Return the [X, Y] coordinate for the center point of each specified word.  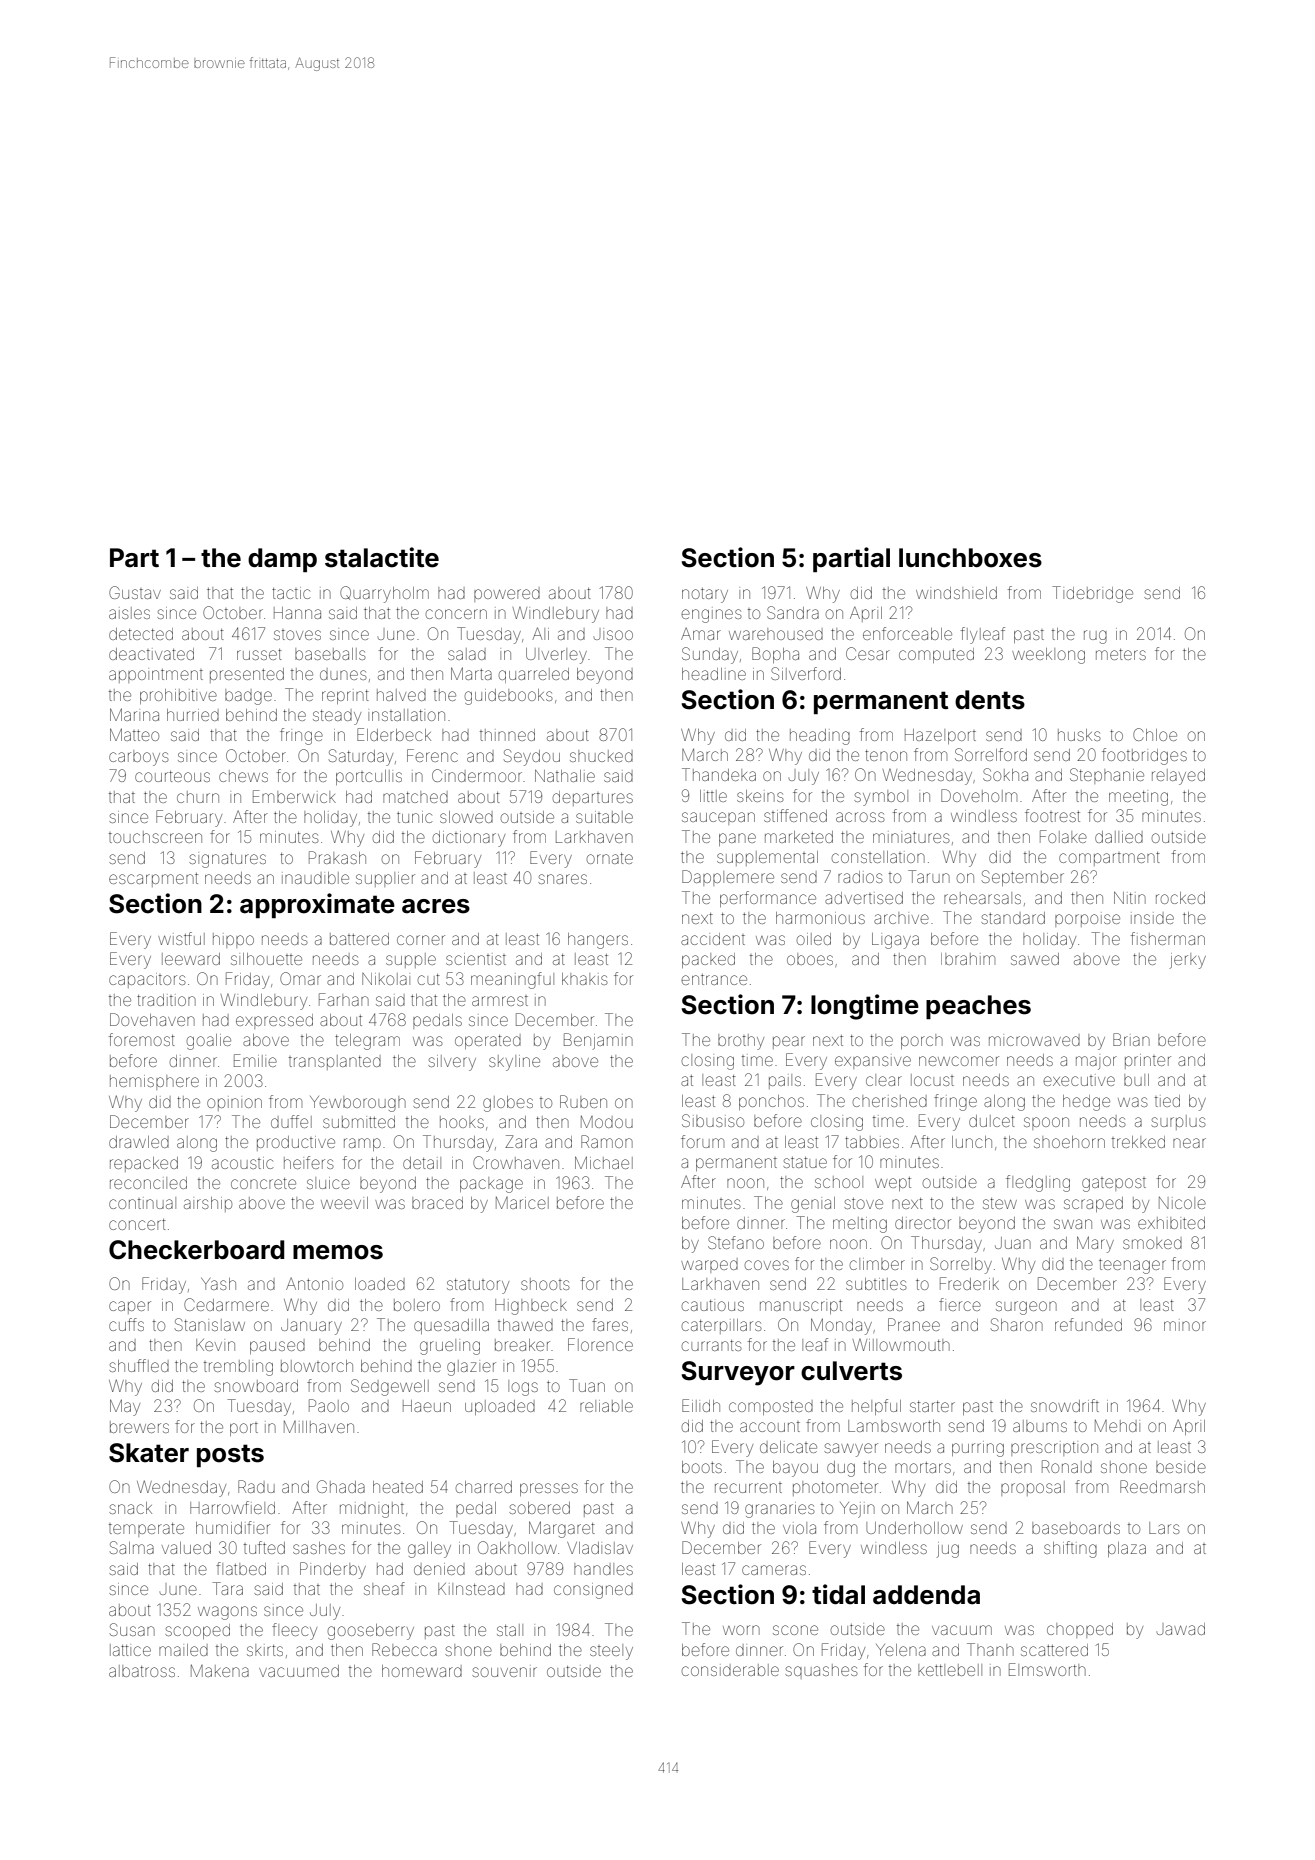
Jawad [1181, 1629]
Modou [607, 1122]
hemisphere [154, 1082]
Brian [1131, 1039]
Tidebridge [1092, 594]
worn [741, 1630]
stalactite [382, 557]
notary [705, 595]
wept [893, 1184]
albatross [142, 1671]
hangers [598, 941]
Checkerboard [197, 1250]
